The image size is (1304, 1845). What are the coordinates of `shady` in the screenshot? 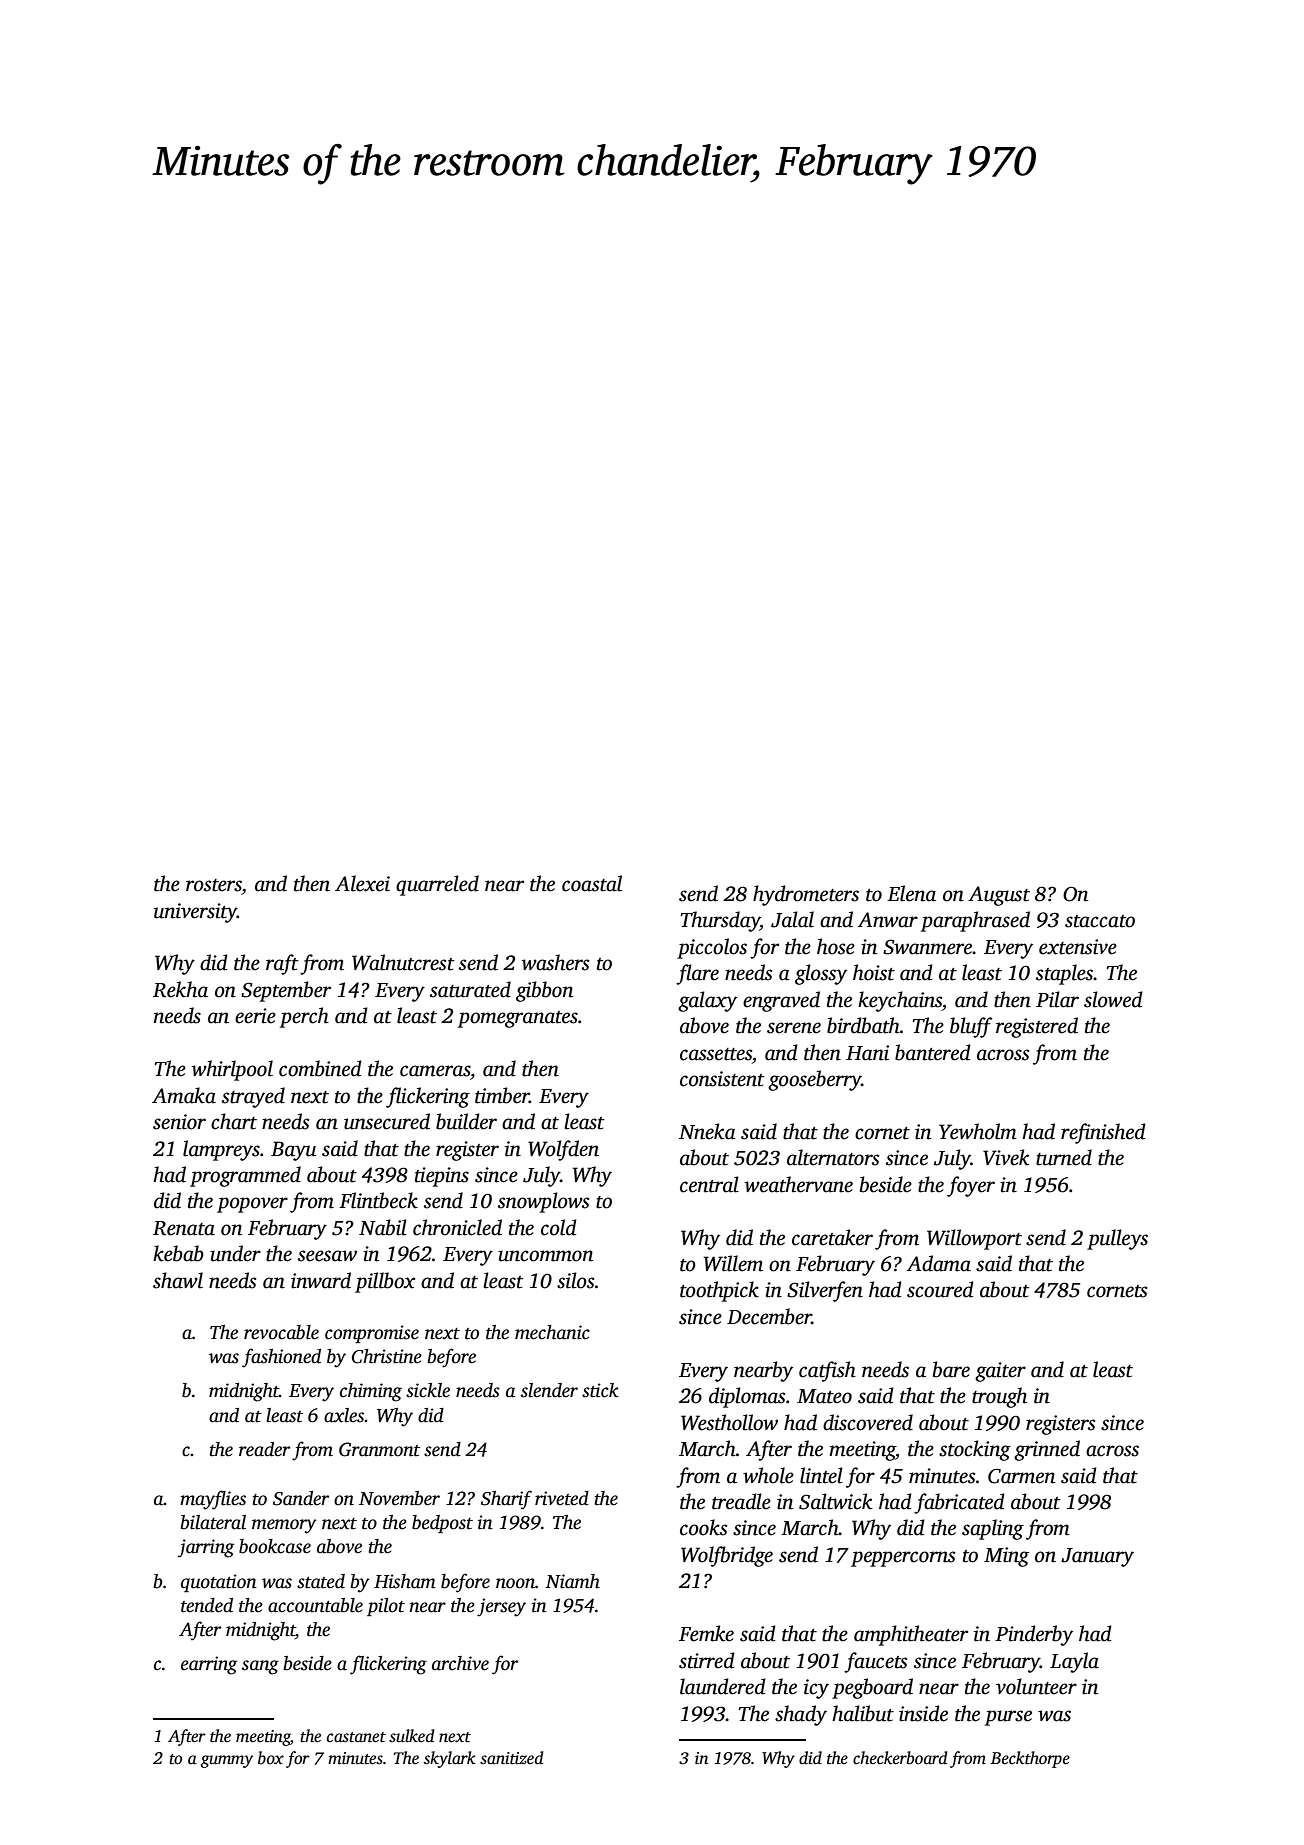 It's located at (801, 1715).
